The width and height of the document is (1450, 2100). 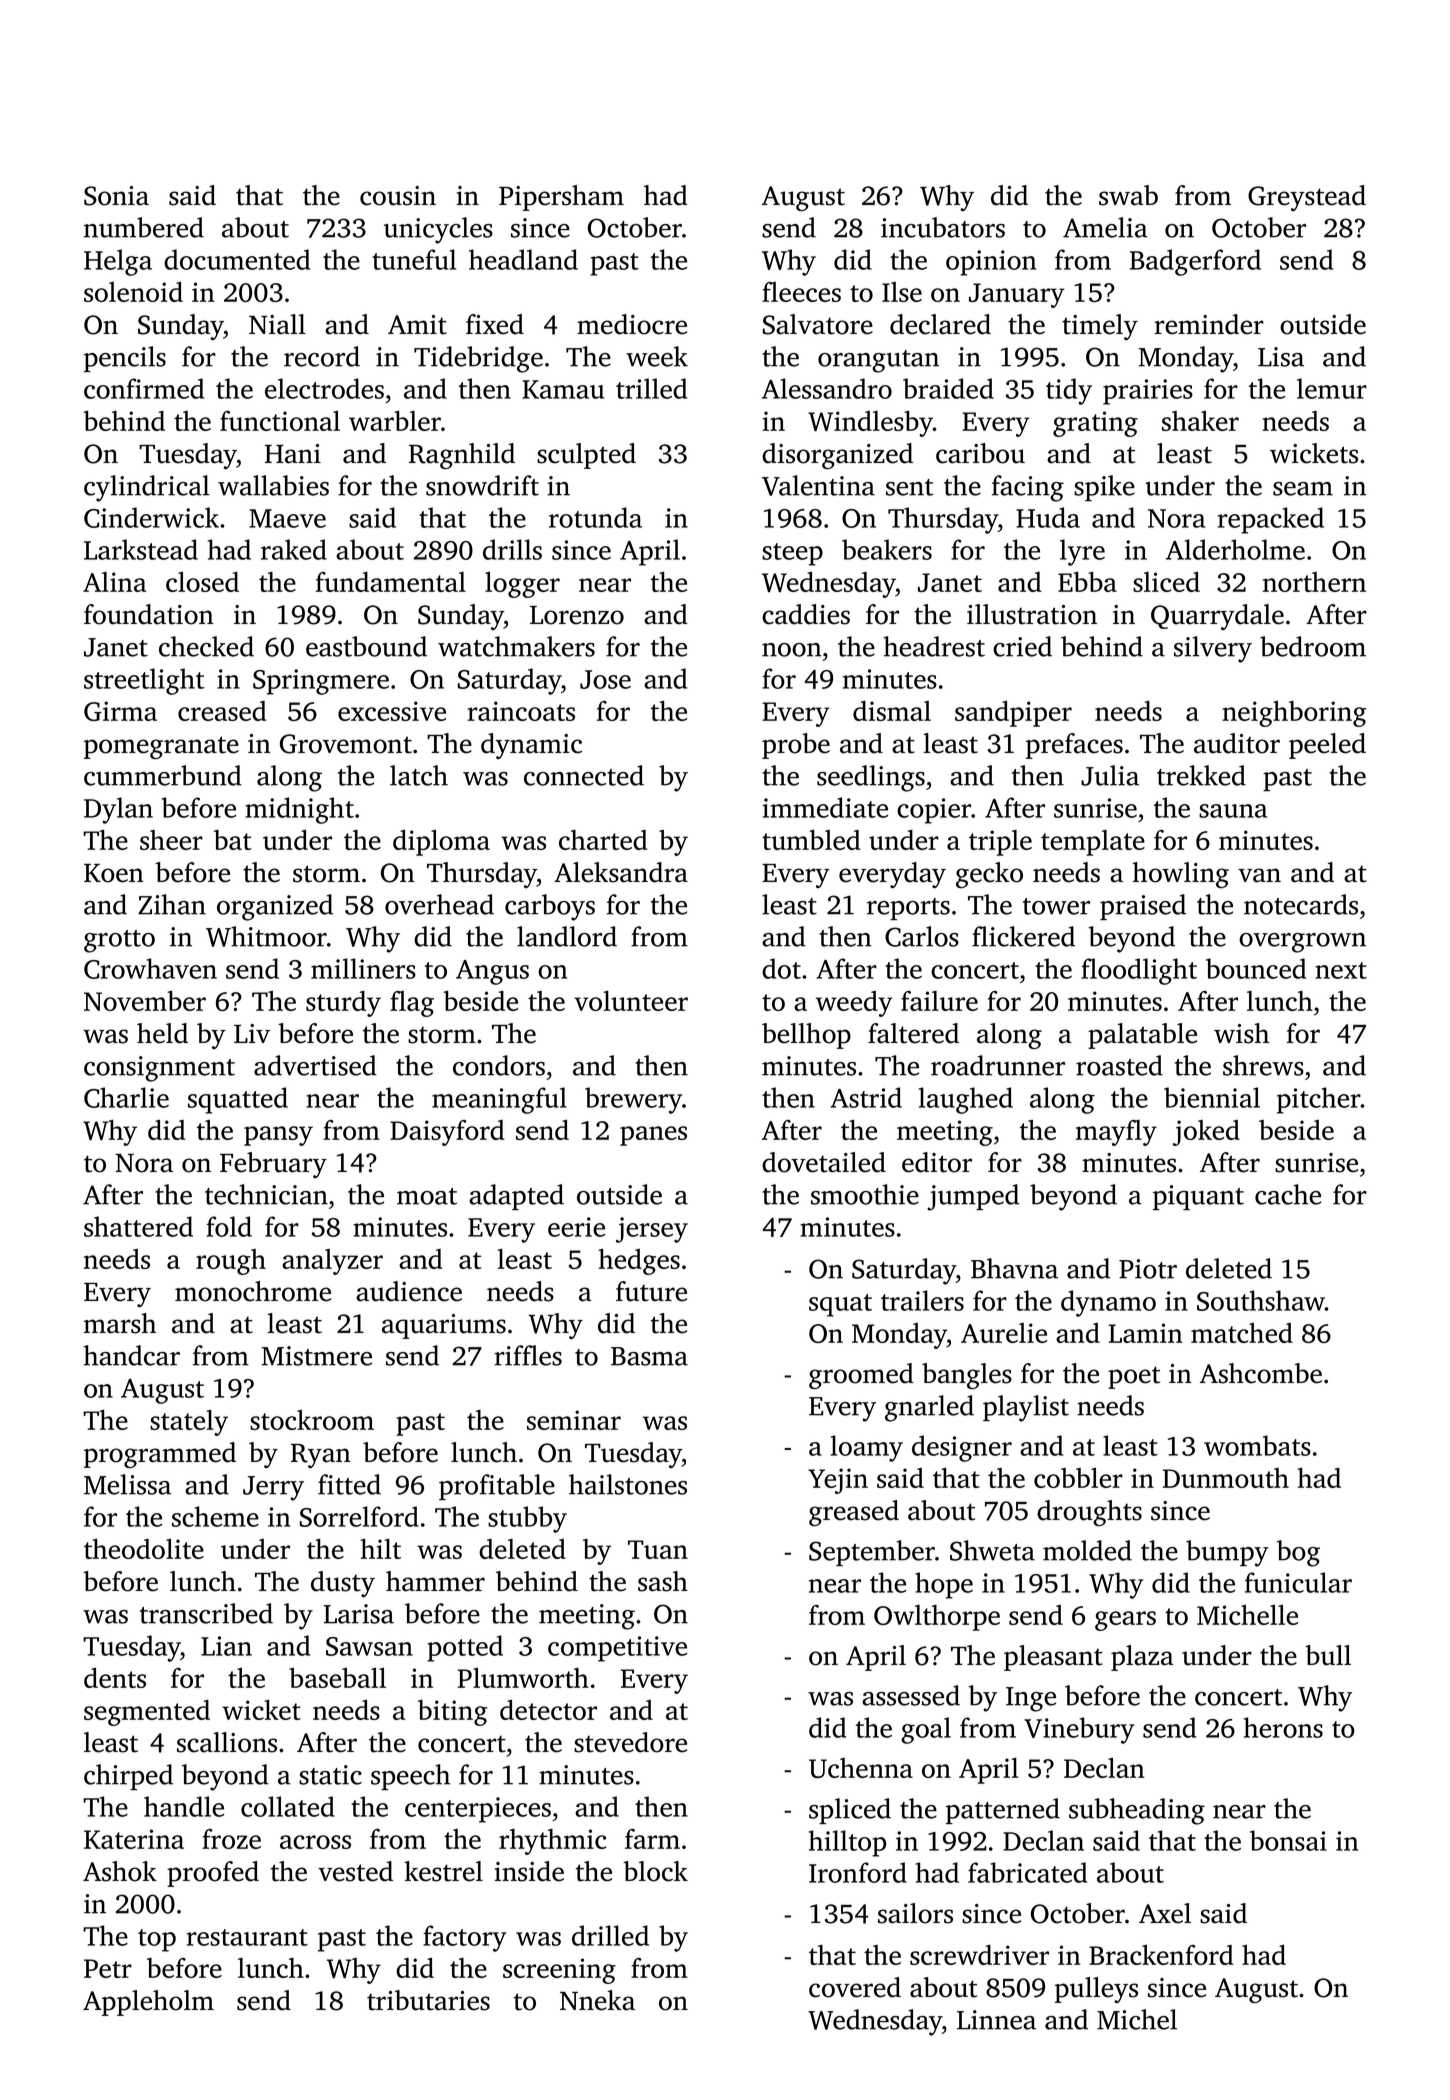 I want to click on silvery, so click(x=1213, y=649).
